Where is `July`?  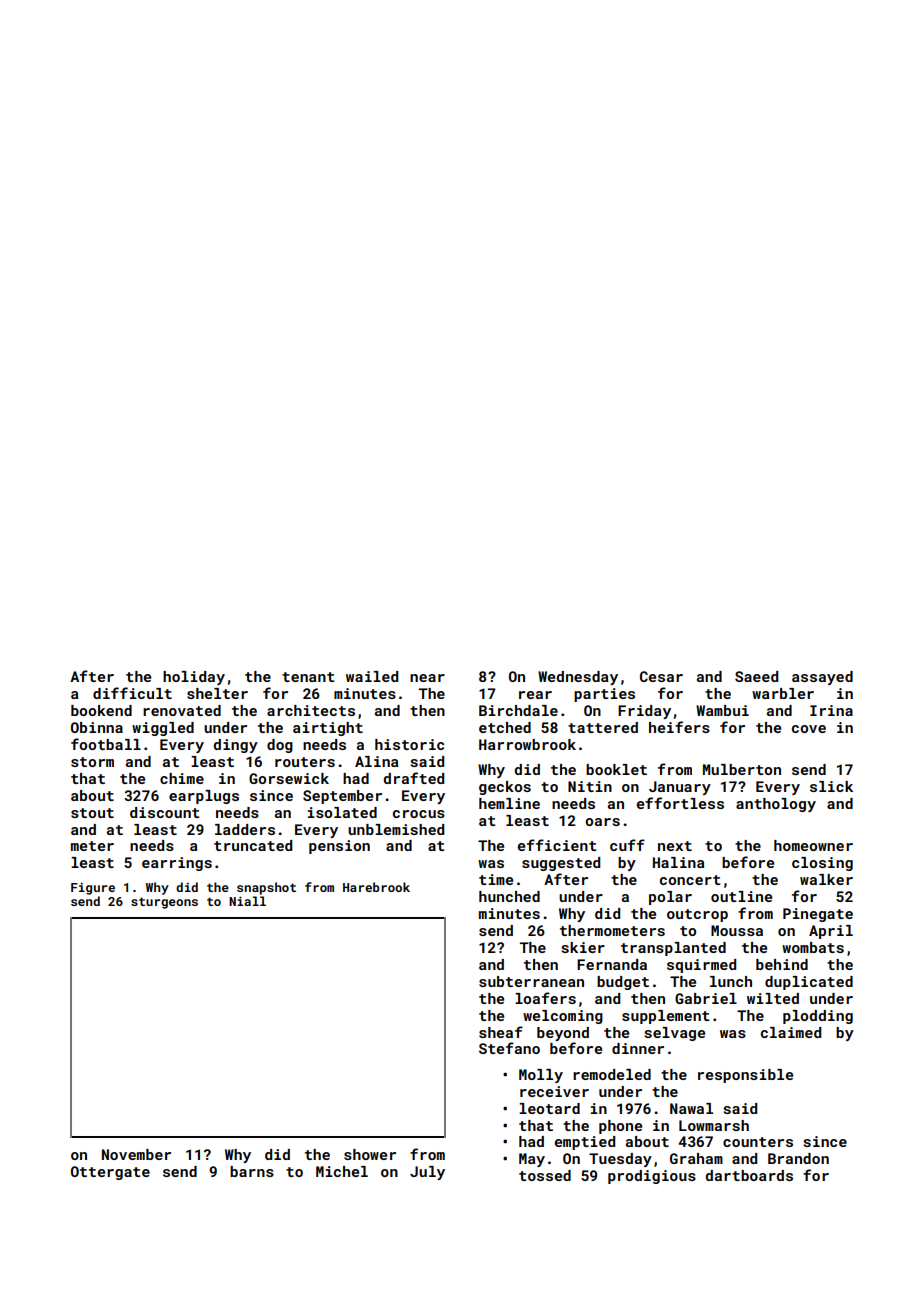 July is located at coordinates (427, 1173).
